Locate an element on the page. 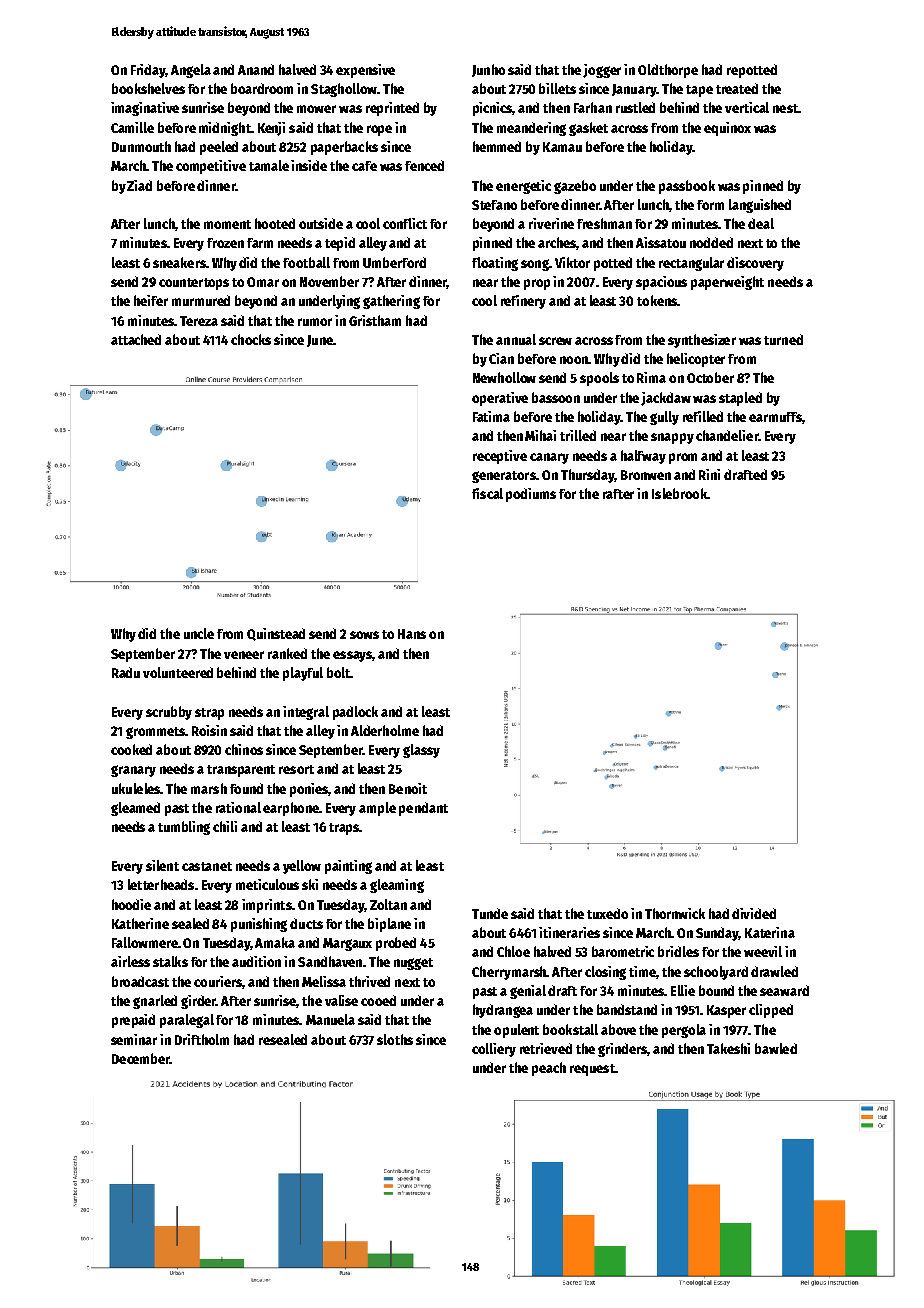 The width and height of the document is (924, 1308). form is located at coordinates (710, 205).
